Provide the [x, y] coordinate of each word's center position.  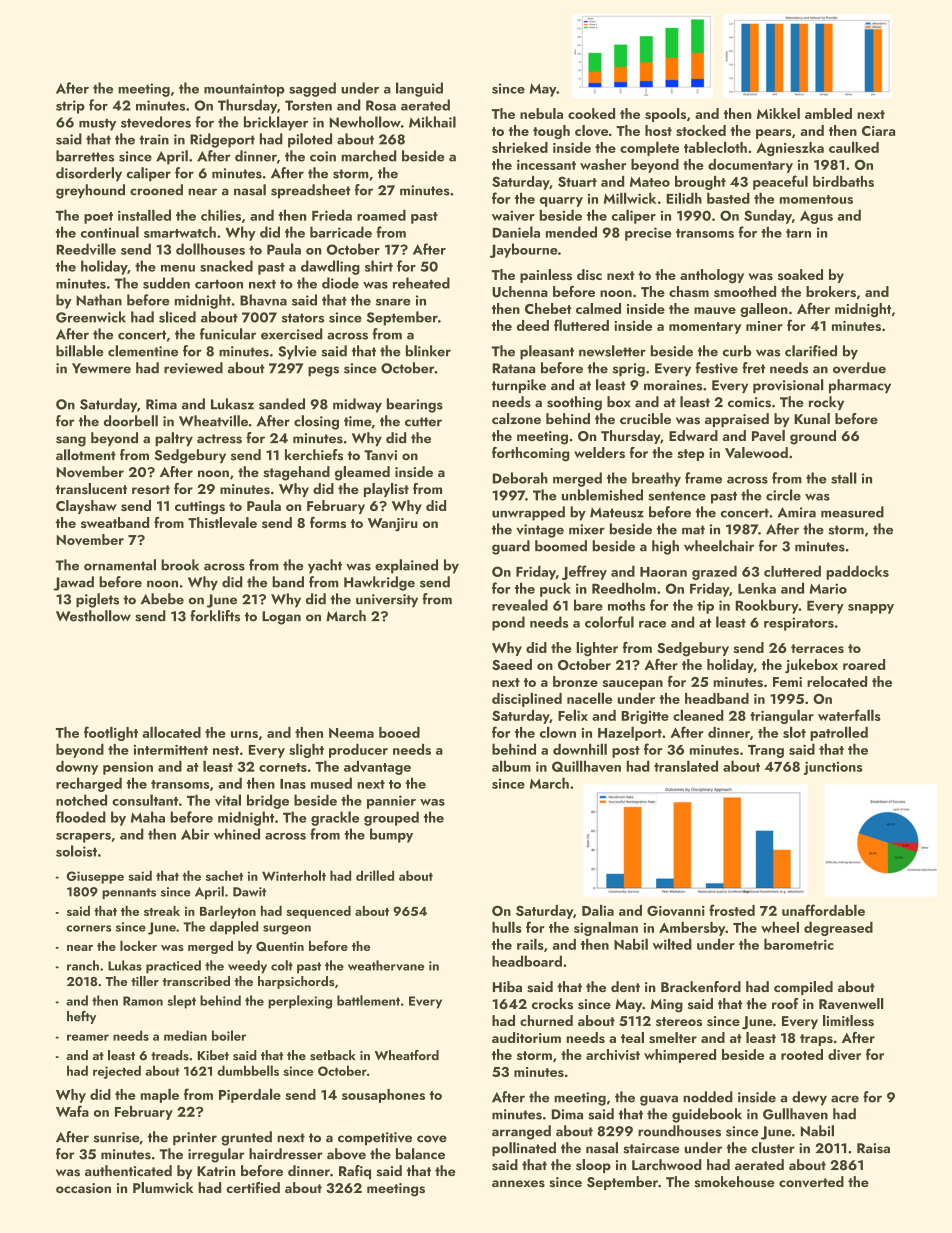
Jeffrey [584, 572]
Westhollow [93, 616]
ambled [828, 113]
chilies [221, 215]
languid [419, 89]
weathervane [386, 965]
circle [783, 495]
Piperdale [250, 1095]
